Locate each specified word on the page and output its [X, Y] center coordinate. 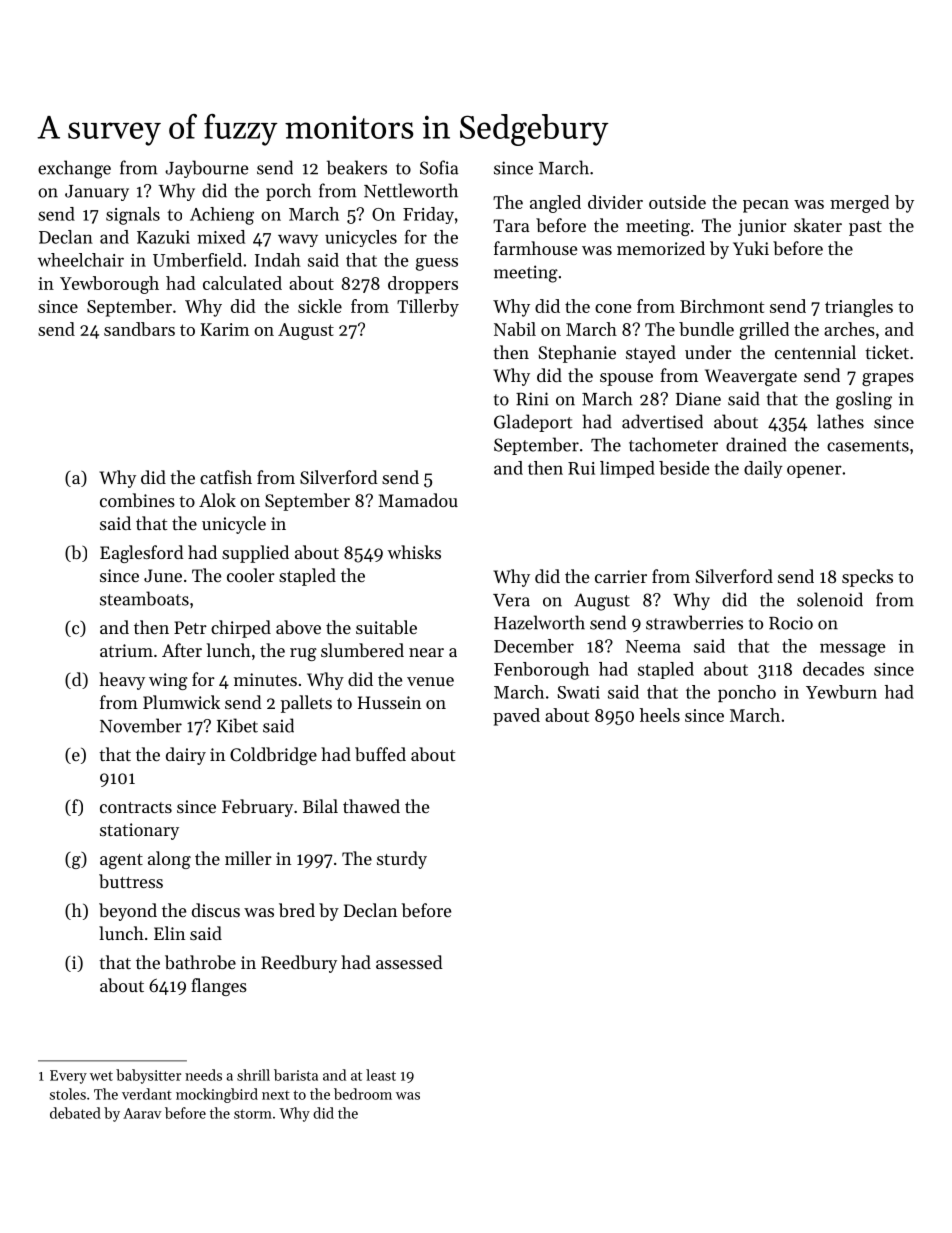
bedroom [363, 1094]
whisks [414, 552]
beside [684, 468]
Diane [698, 399]
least [381, 1075]
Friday [428, 215]
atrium [126, 650]
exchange [74, 169]
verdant [147, 1094]
